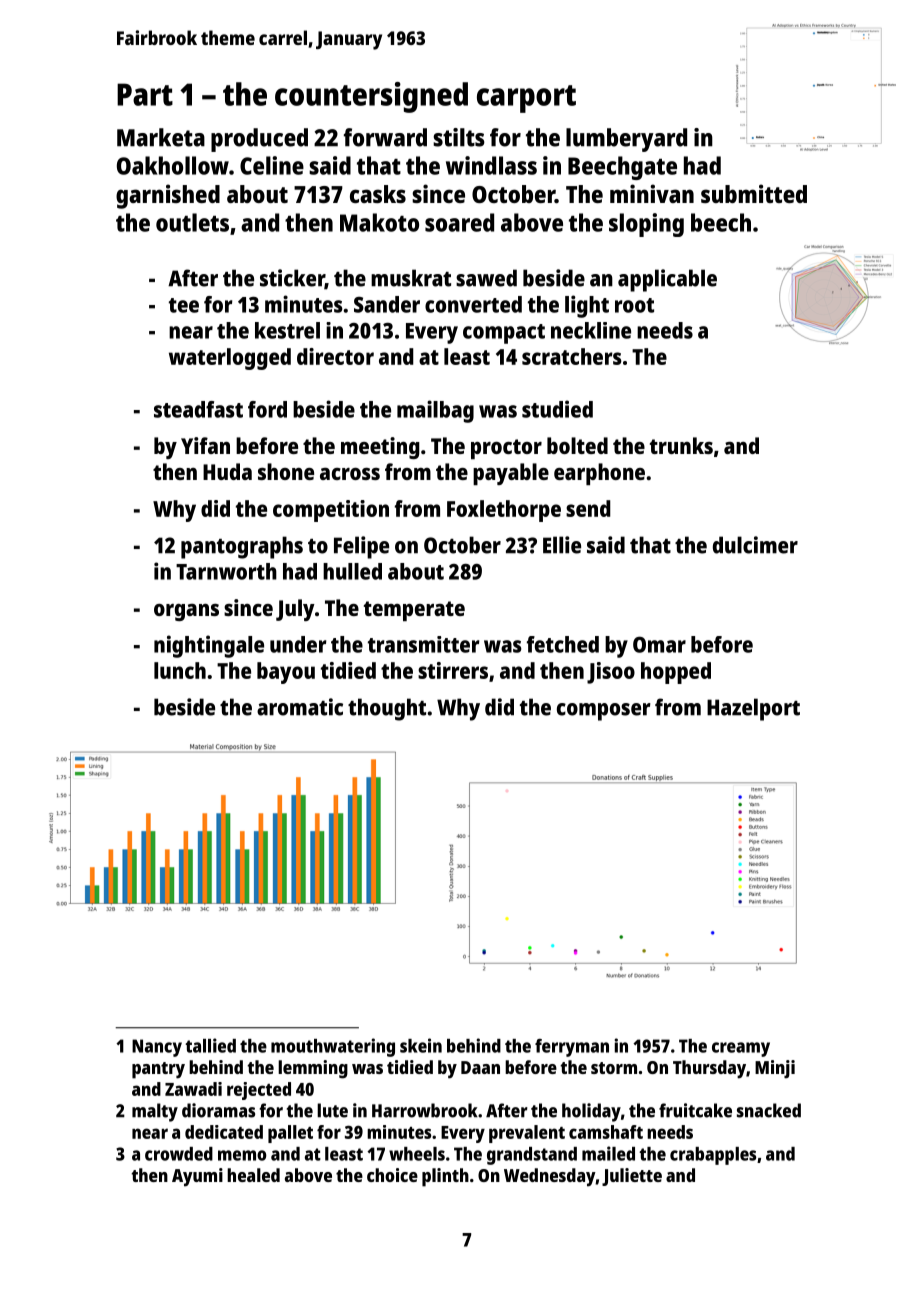  I want to click on Hazelport, so click(753, 709).
